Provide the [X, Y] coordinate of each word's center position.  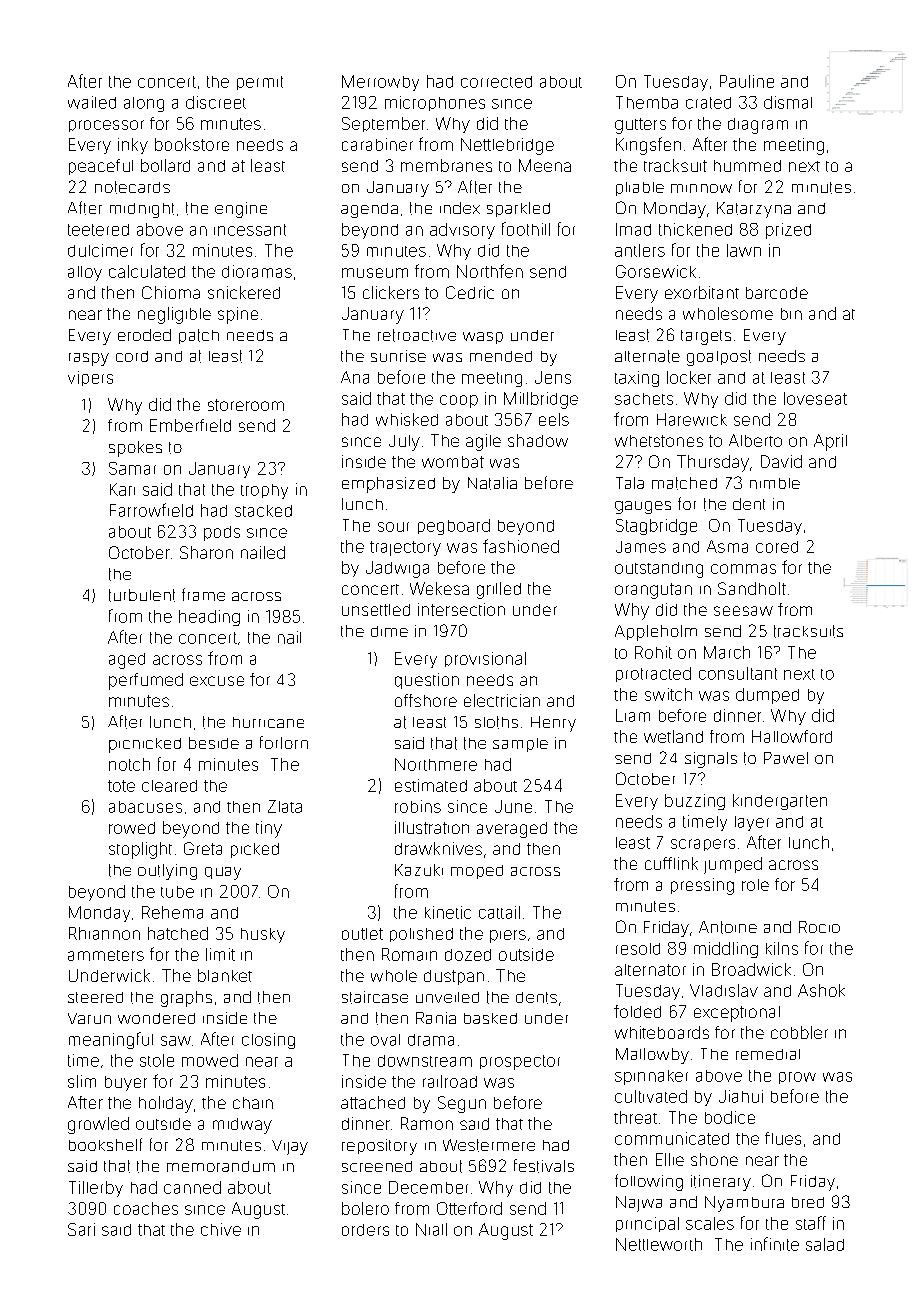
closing [268, 1041]
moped [477, 872]
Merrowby [380, 83]
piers [508, 936]
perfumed [146, 681]
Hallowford [792, 736]
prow [797, 1078]
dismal [788, 102]
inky [133, 146]
